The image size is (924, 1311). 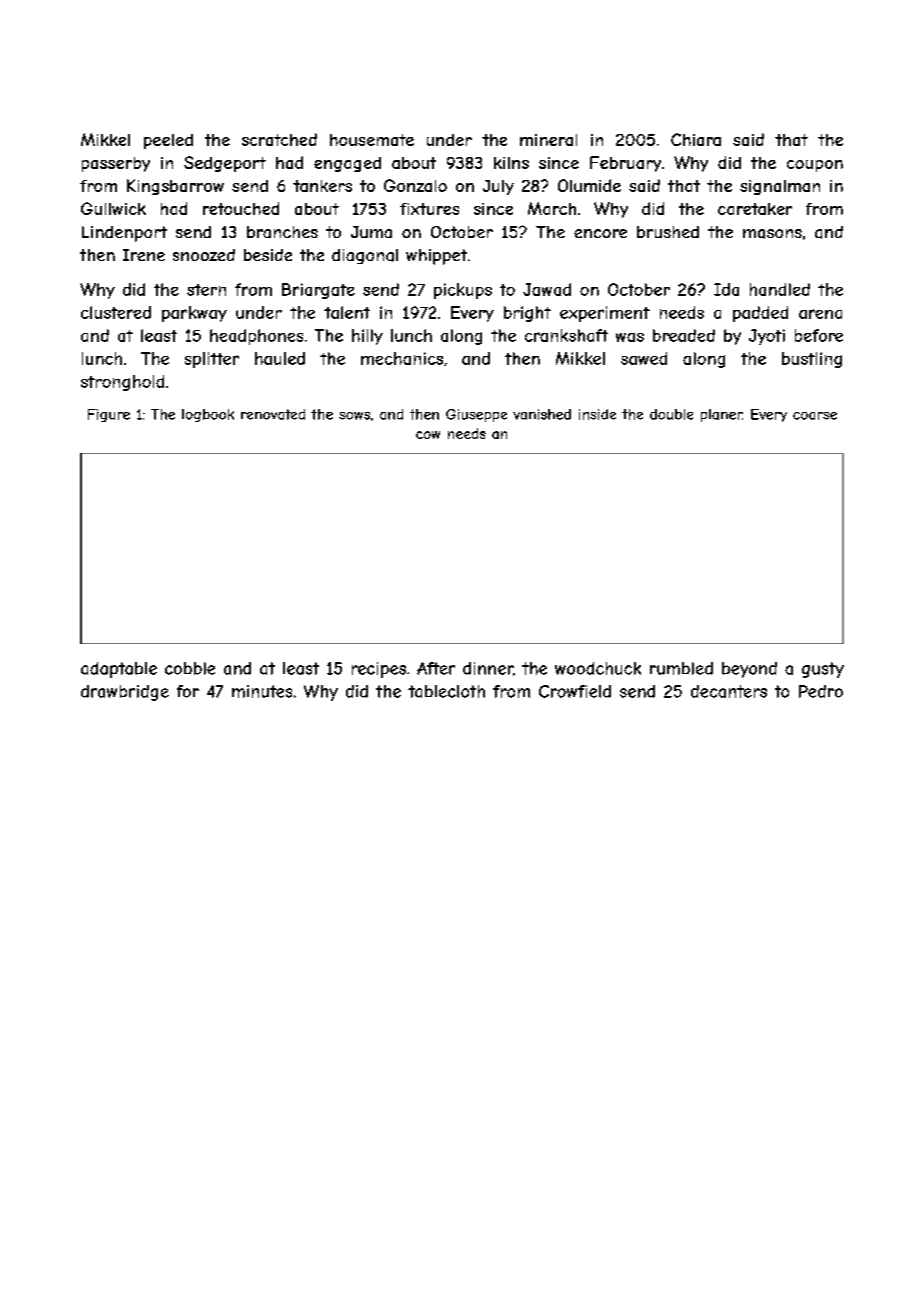 What do you see at coordinates (194, 314) in the screenshot?
I see `parkway` at bounding box center [194, 314].
